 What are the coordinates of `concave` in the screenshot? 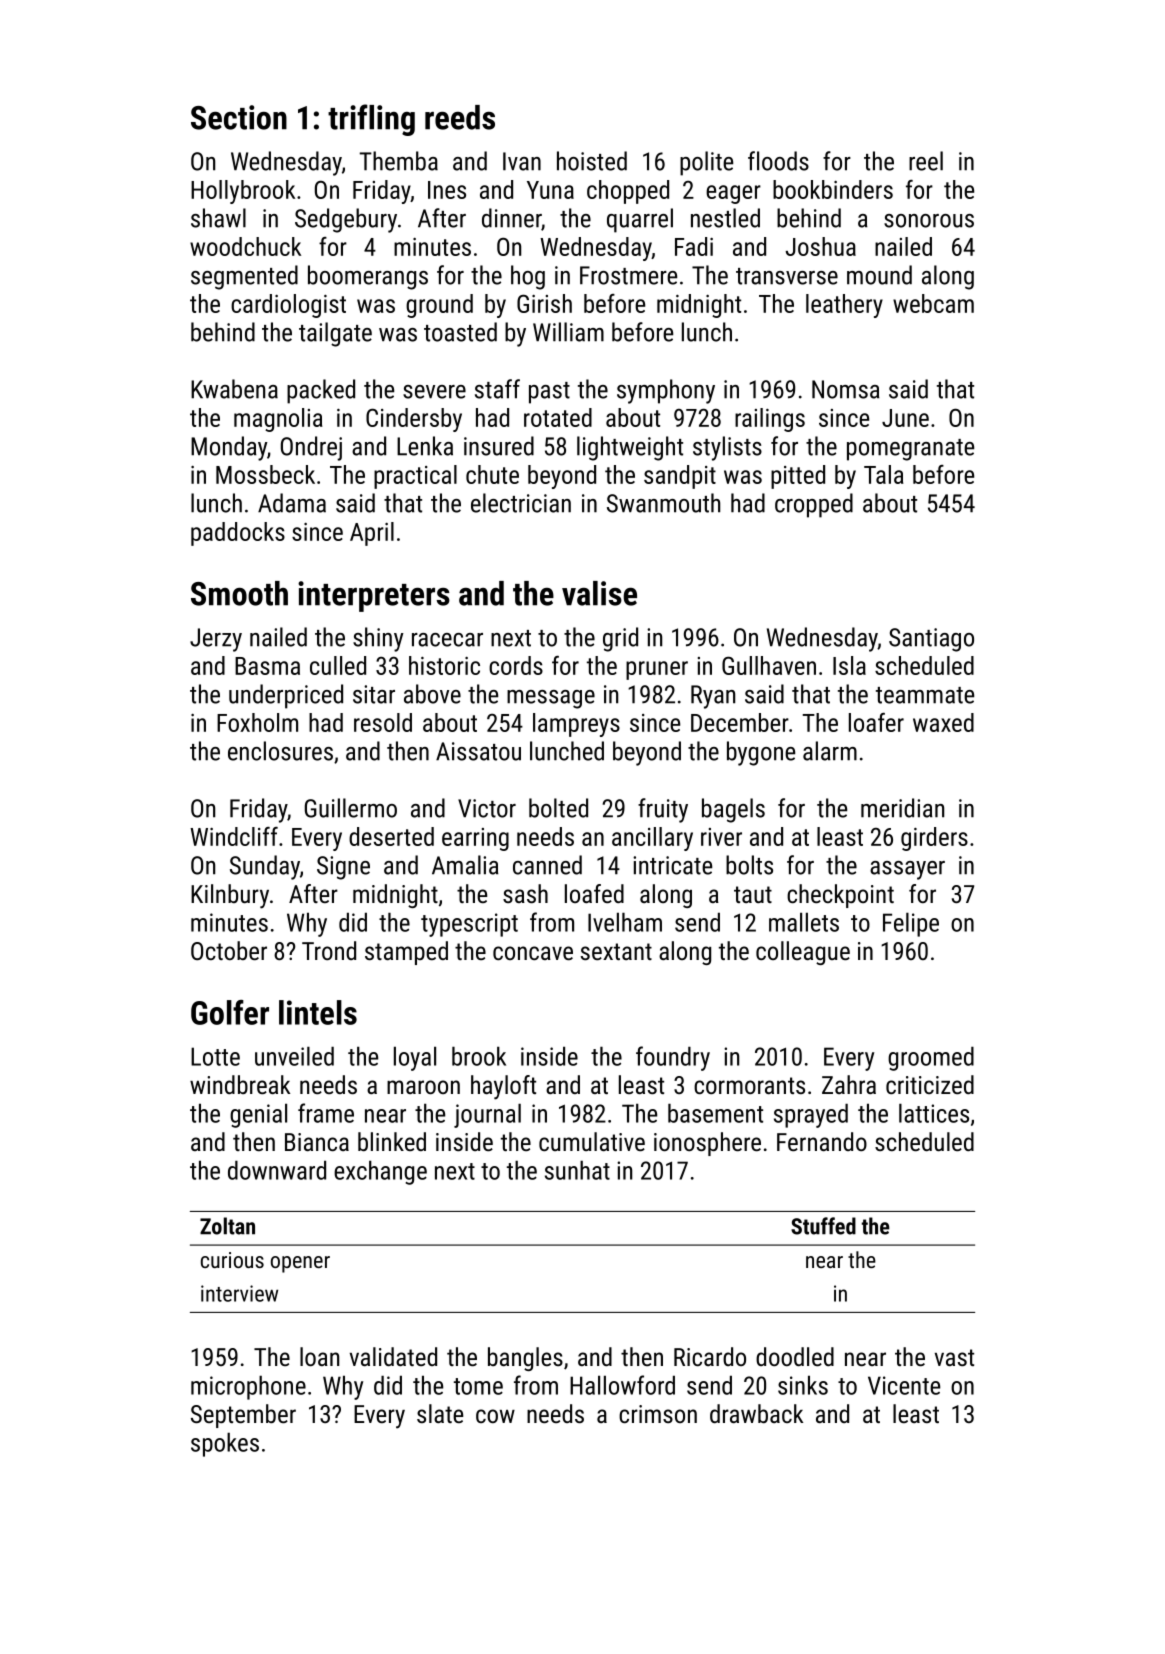 It's located at (533, 953).
